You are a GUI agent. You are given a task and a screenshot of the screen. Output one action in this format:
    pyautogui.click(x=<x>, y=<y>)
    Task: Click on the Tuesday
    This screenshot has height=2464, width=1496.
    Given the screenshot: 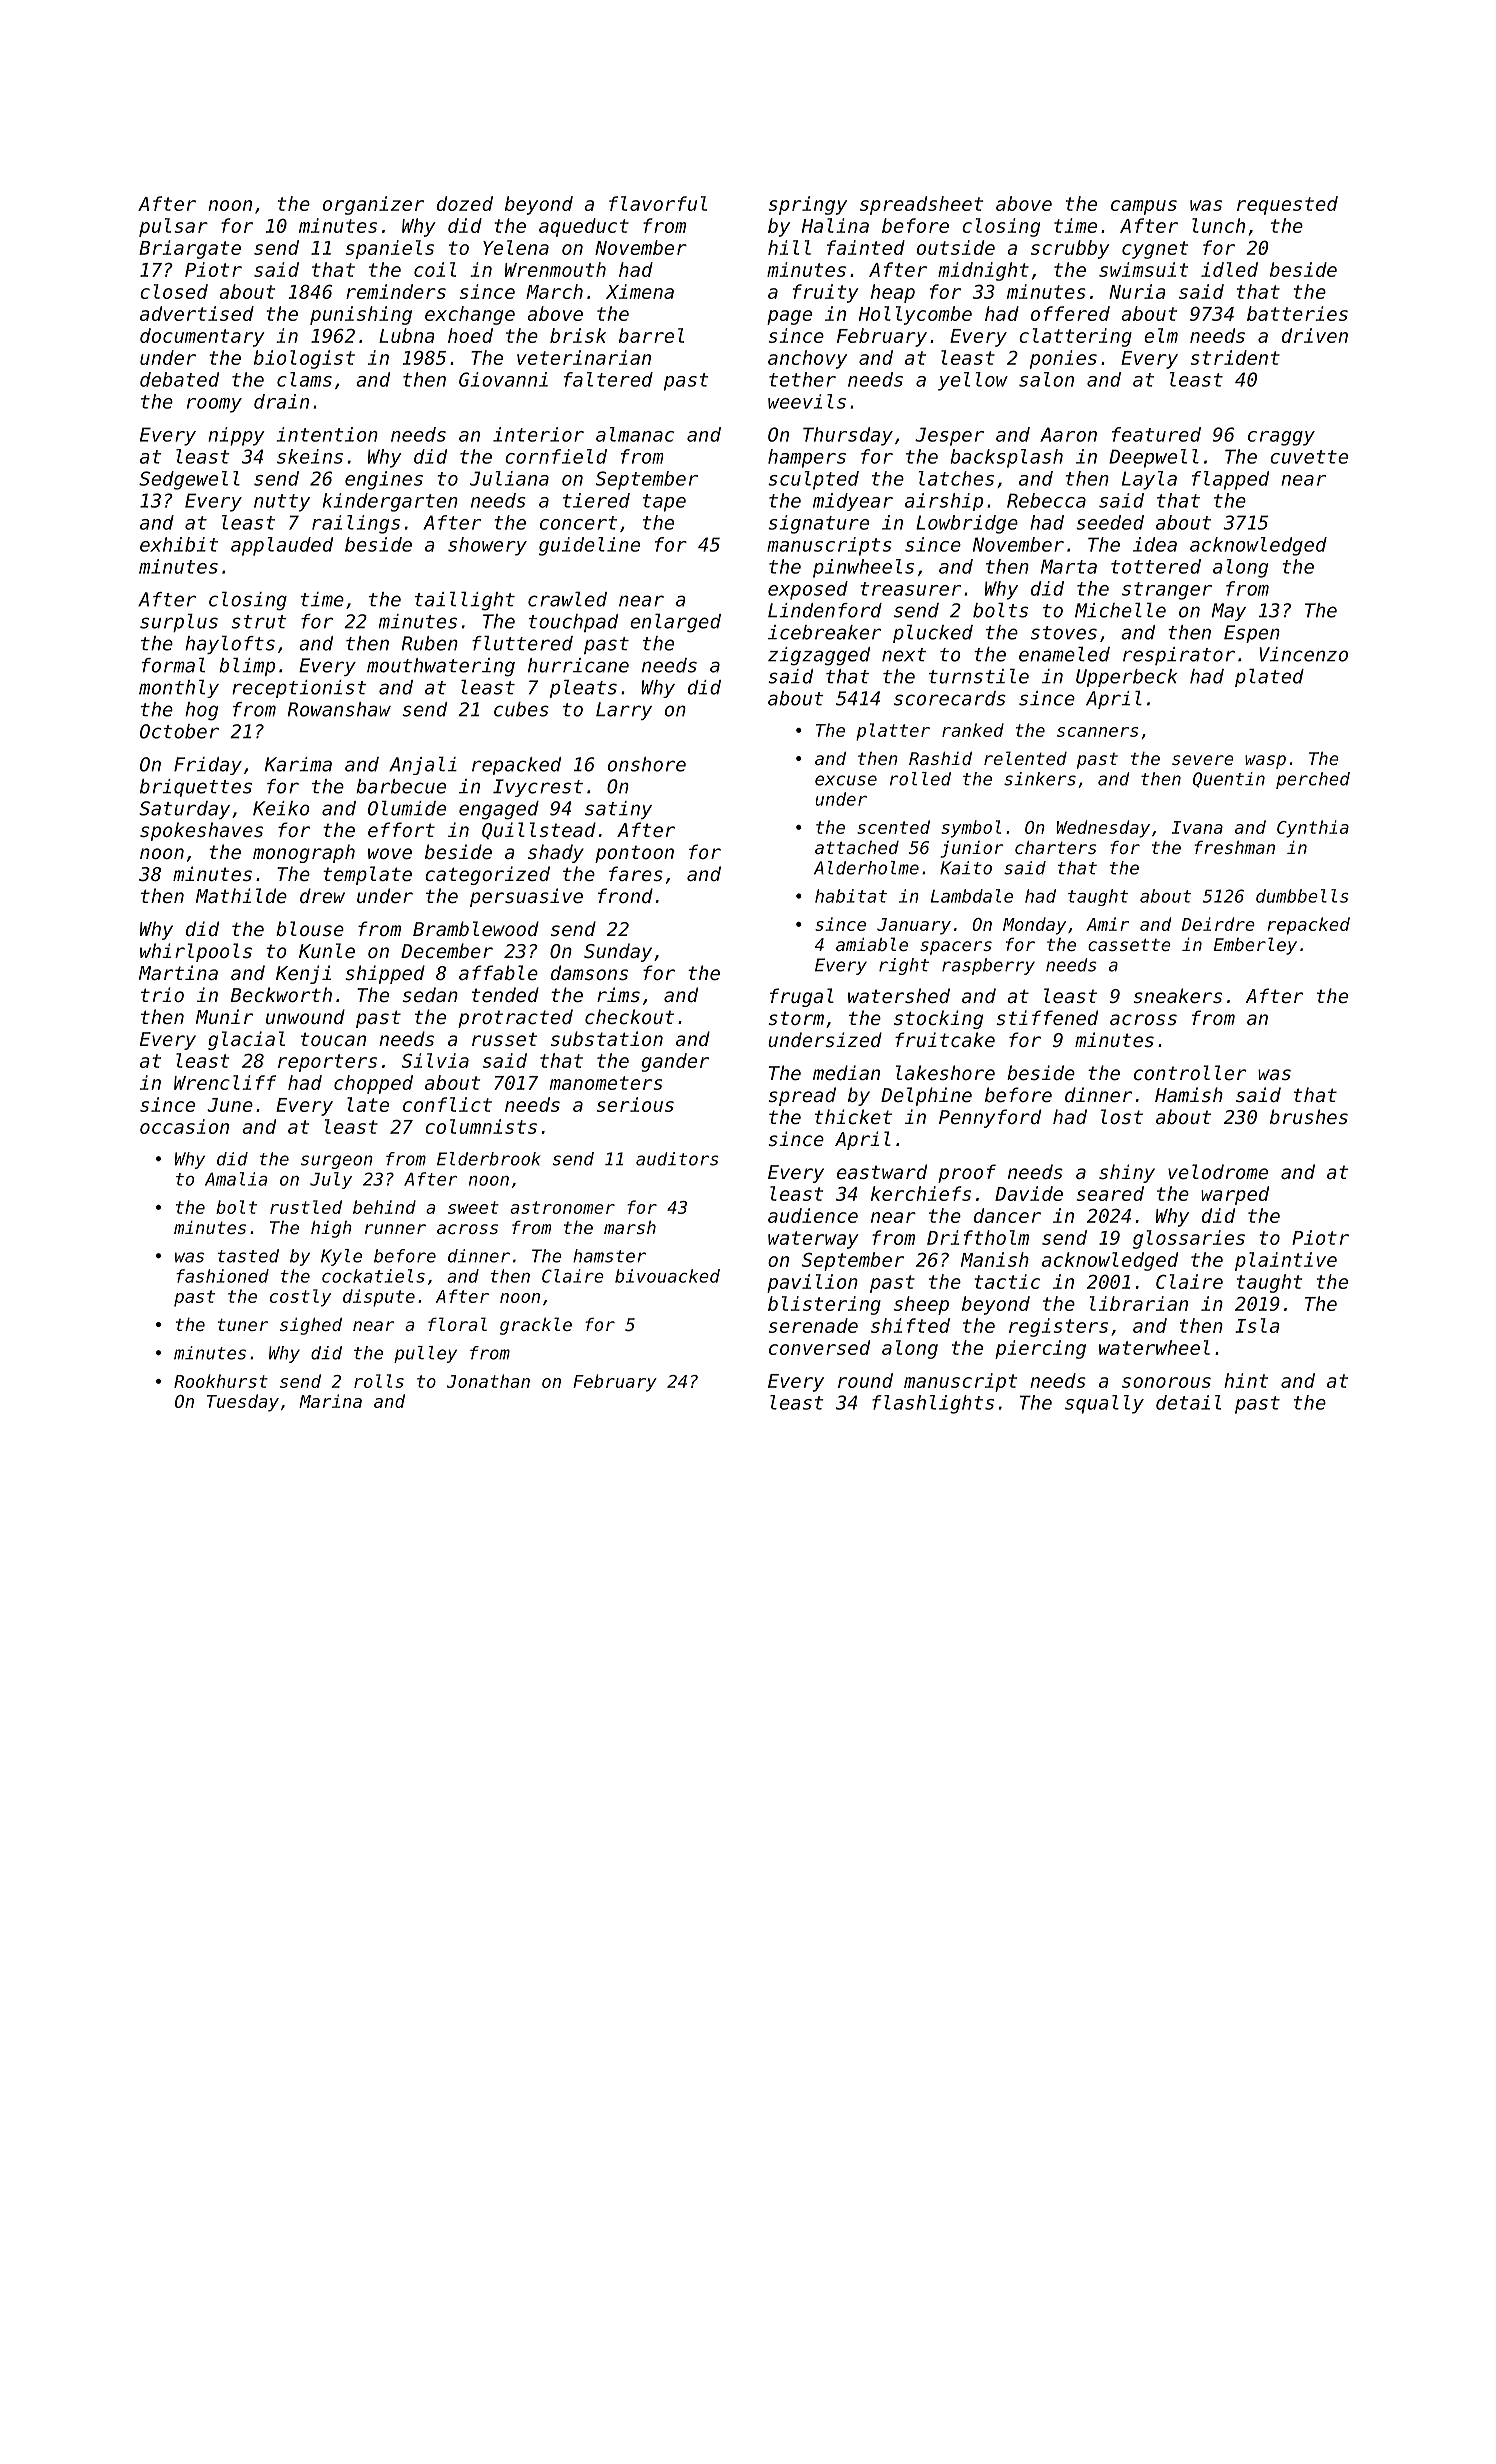 What is the action you would take?
    pyautogui.click(x=243, y=1403)
